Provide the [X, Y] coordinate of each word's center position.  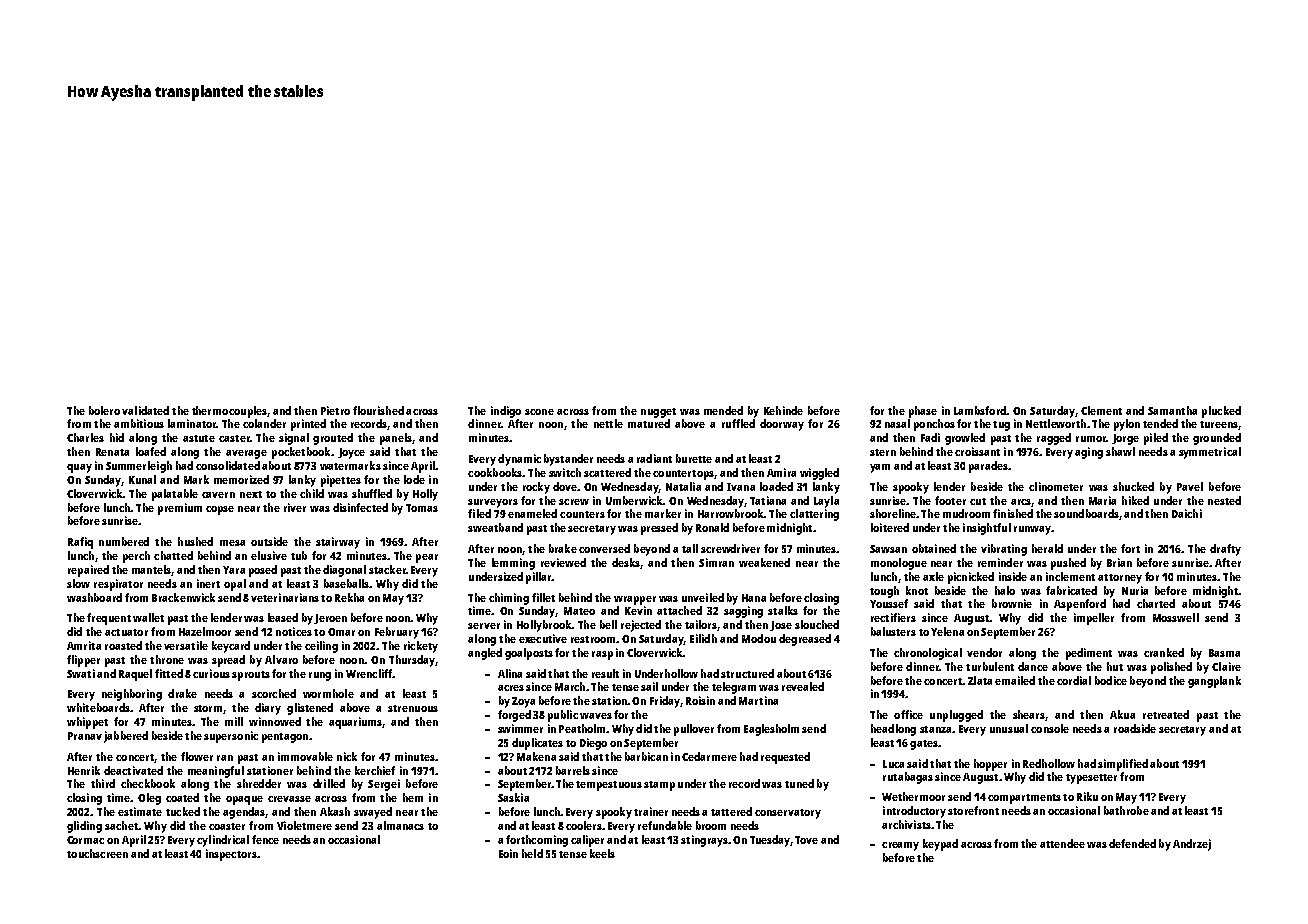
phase [923, 412]
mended [723, 410]
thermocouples [229, 412]
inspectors [231, 855]
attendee [1062, 843]
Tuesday [770, 841]
